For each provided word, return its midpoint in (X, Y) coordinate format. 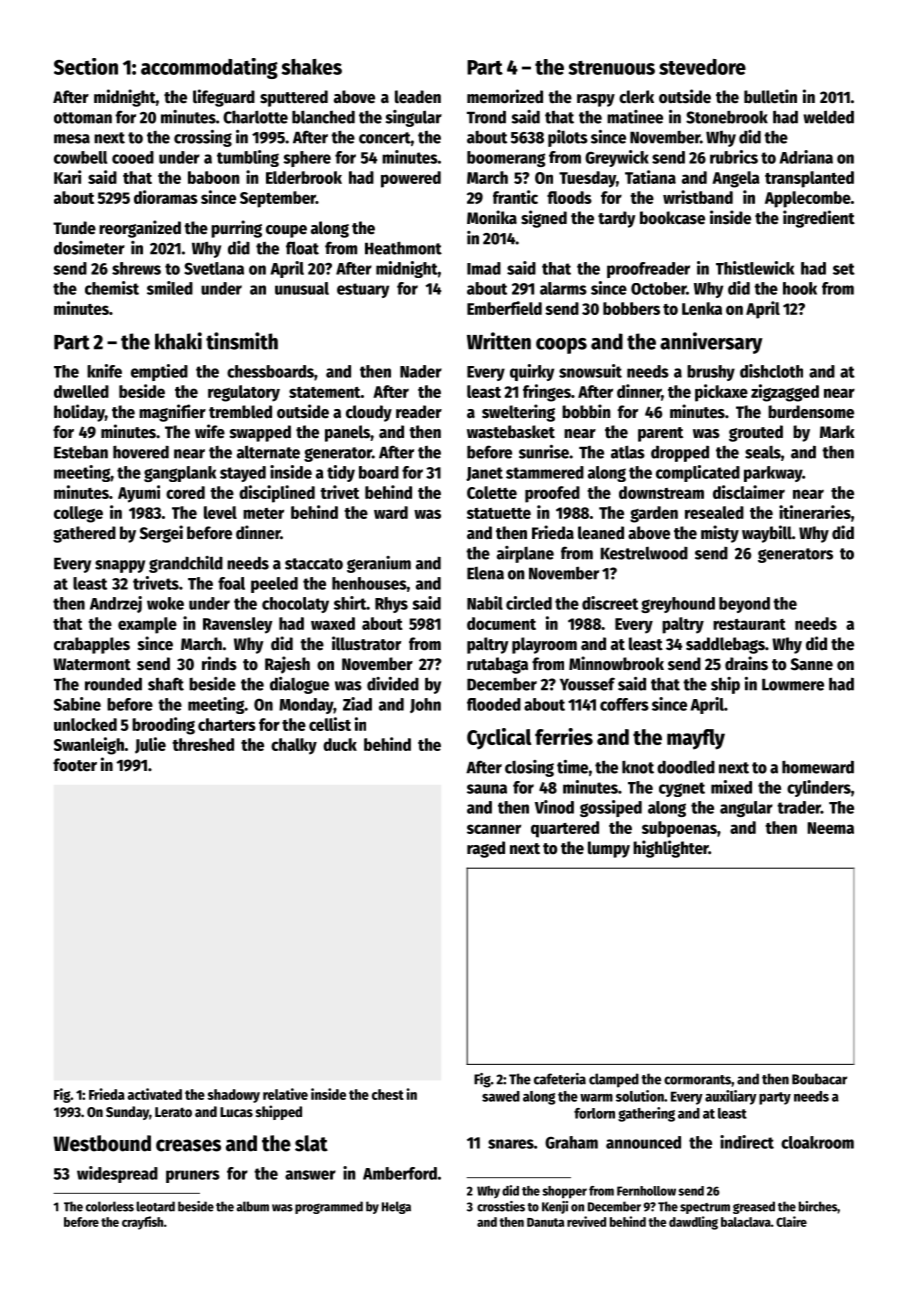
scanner (494, 829)
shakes (312, 67)
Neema (830, 828)
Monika (492, 217)
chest (388, 1094)
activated (155, 1094)
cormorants (697, 1080)
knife (104, 371)
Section (86, 66)
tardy (616, 219)
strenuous (612, 68)
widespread (117, 1174)
